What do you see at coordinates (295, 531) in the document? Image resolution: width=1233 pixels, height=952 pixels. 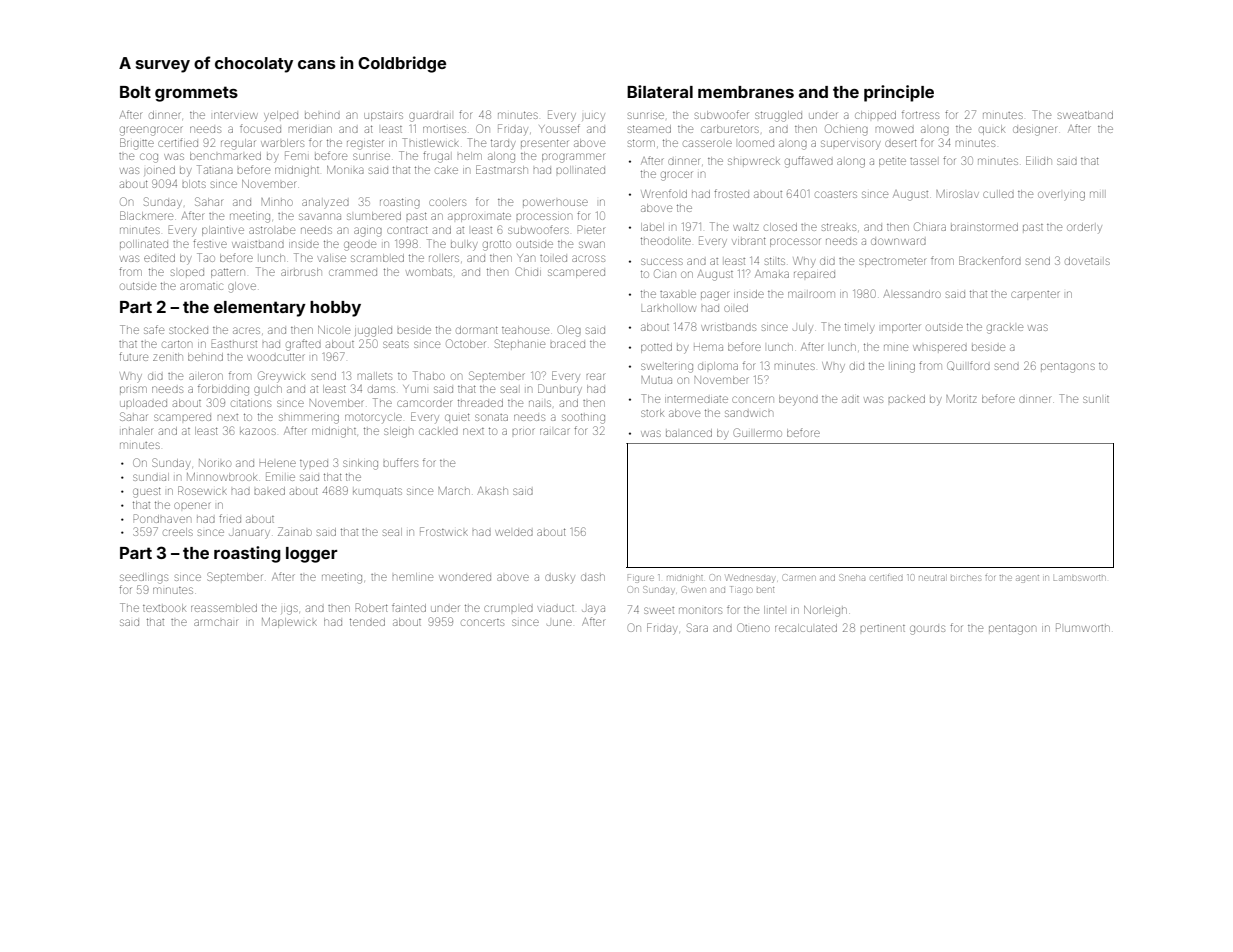 I see `Zainab` at bounding box center [295, 531].
